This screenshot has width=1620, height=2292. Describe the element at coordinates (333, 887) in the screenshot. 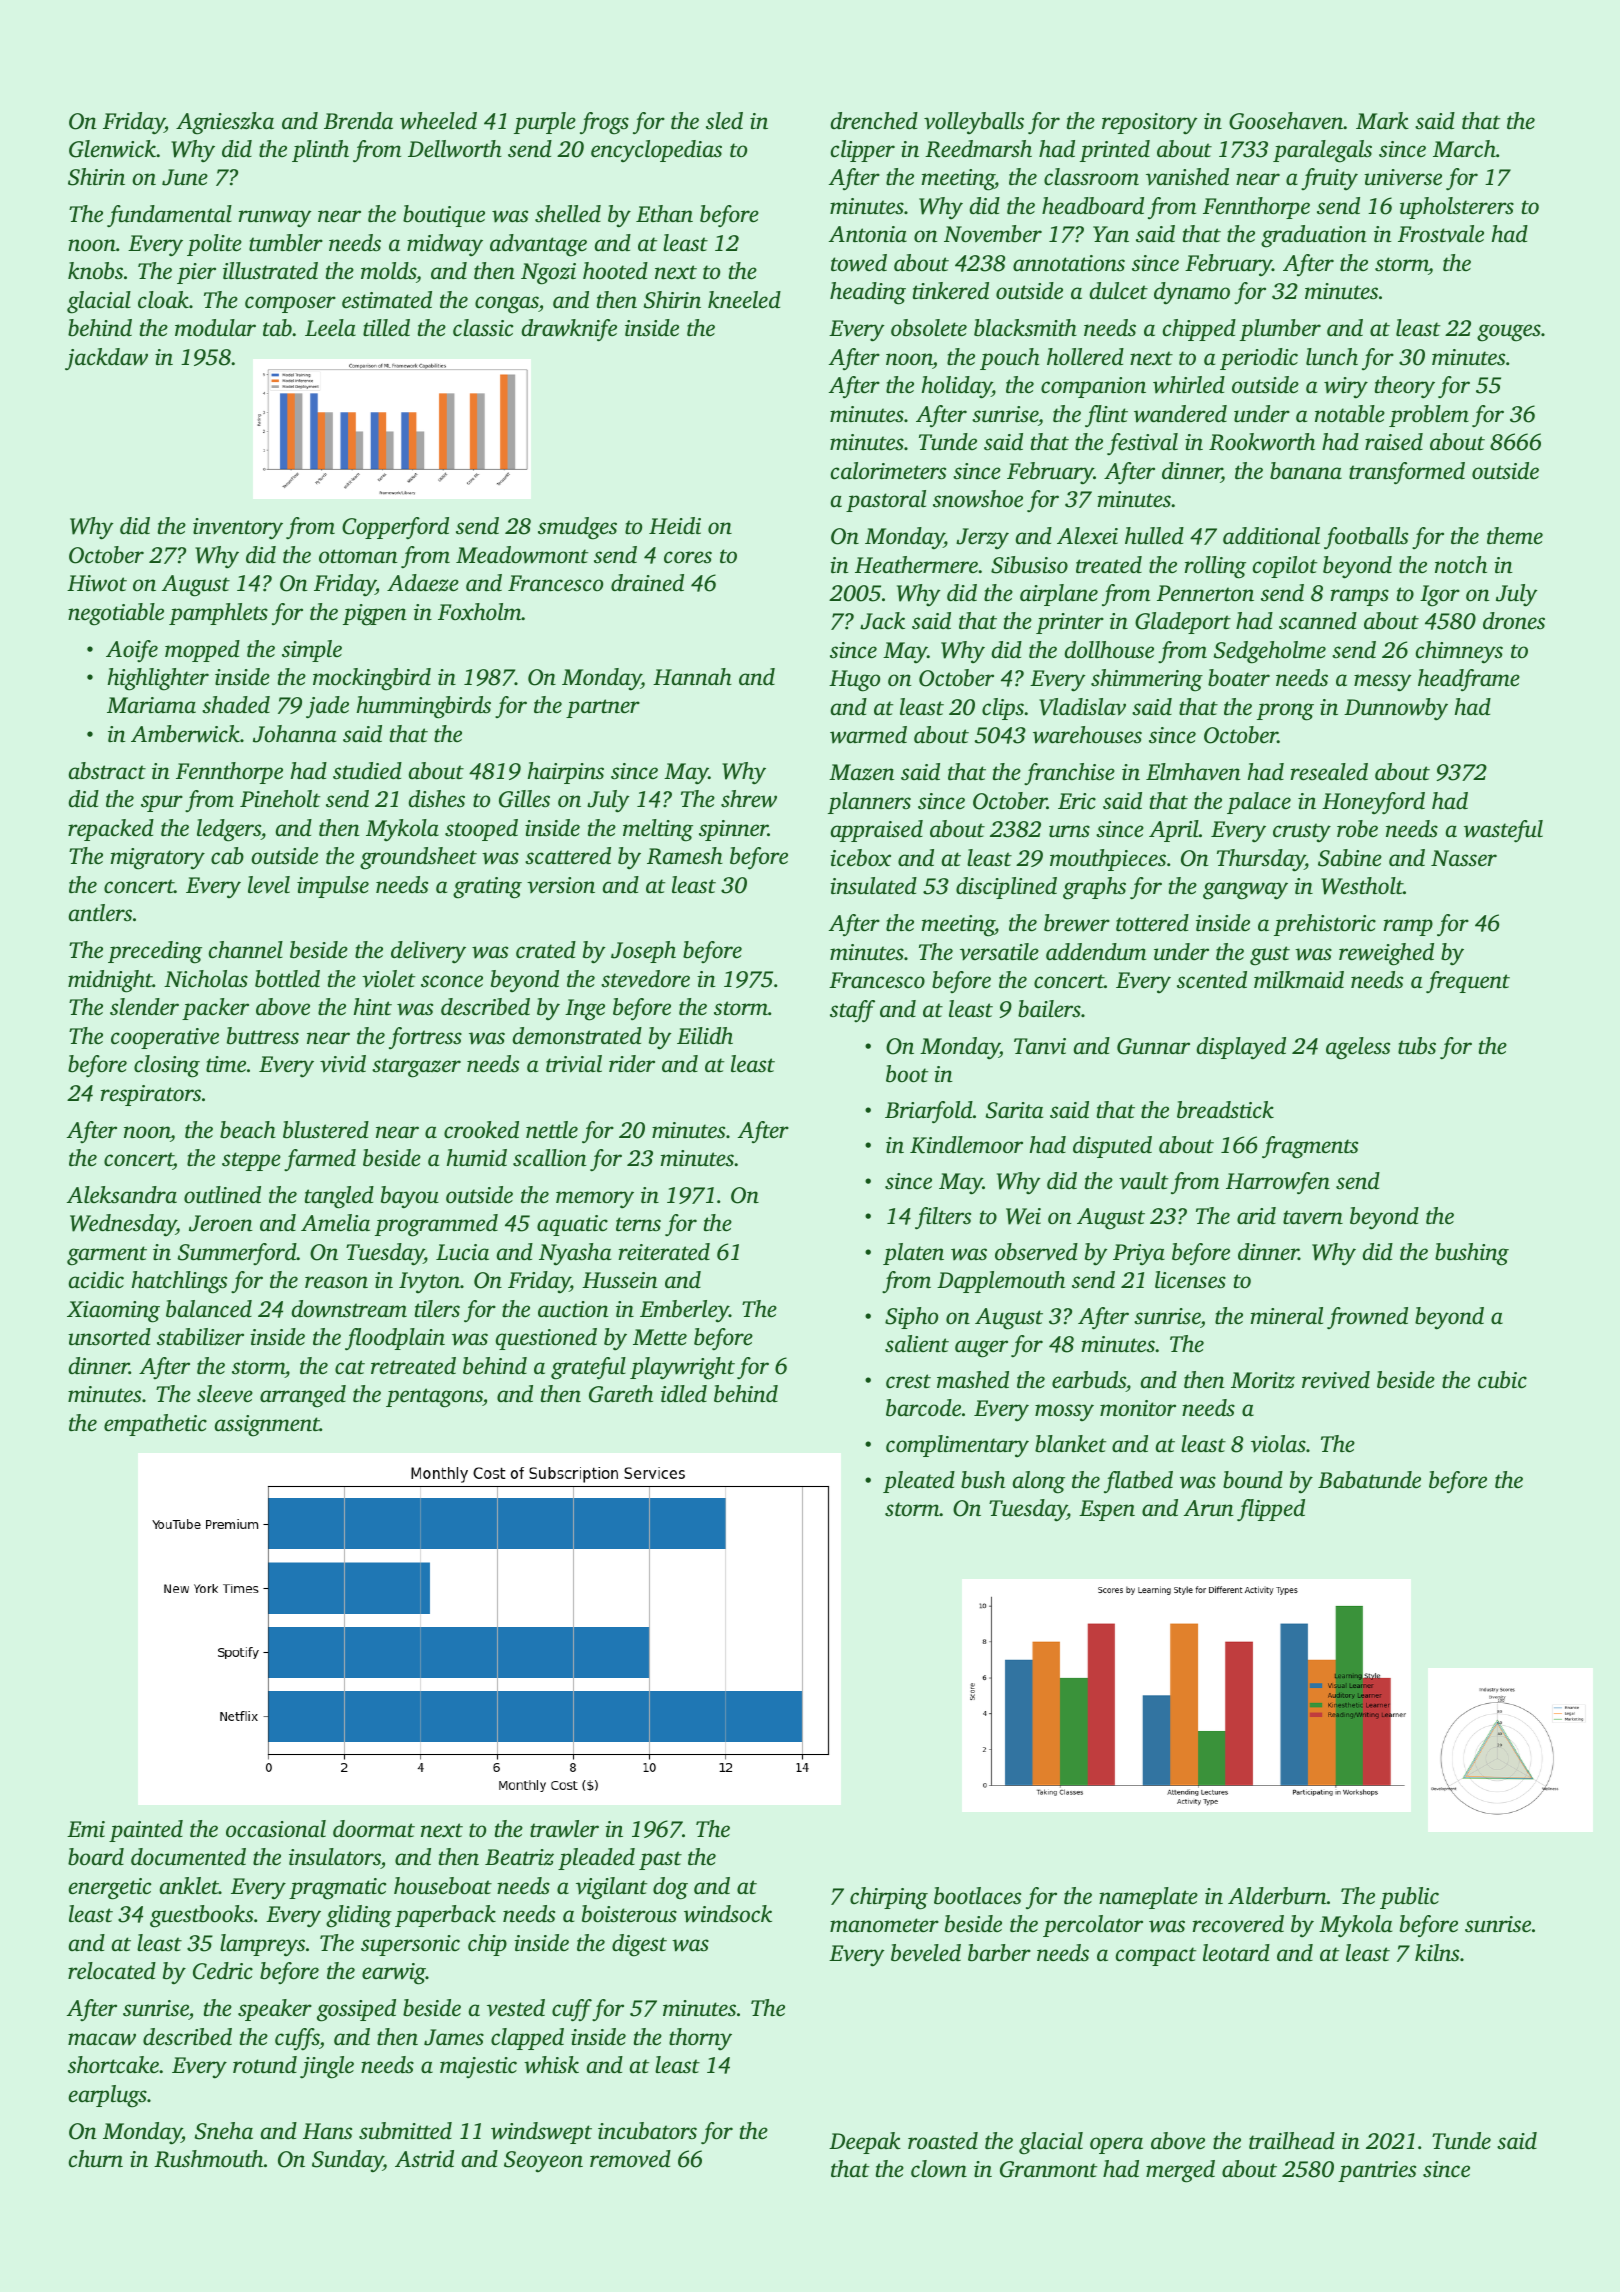

I see `impulse` at that location.
